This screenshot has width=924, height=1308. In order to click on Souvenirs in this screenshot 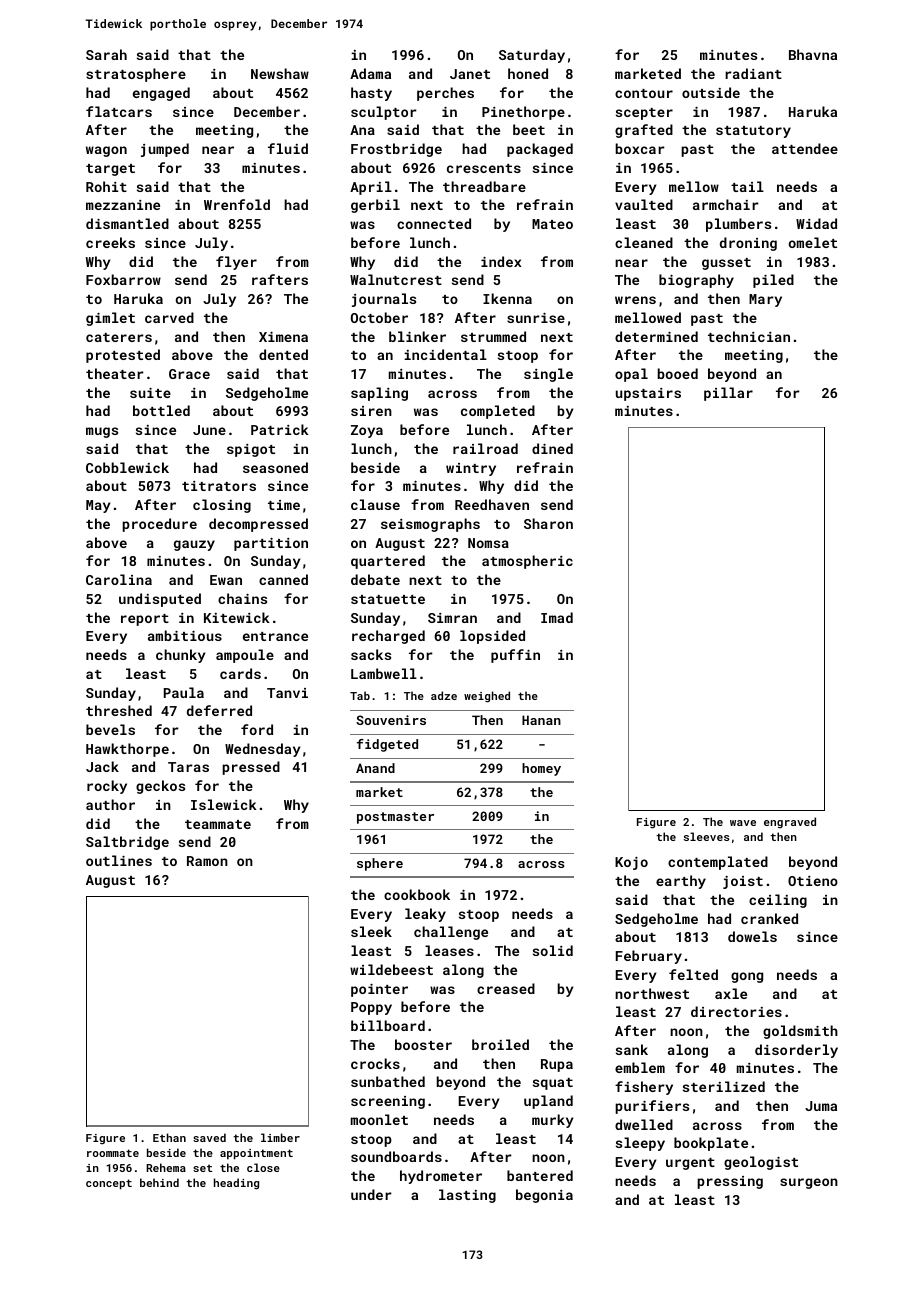, I will do `click(391, 720)`.
